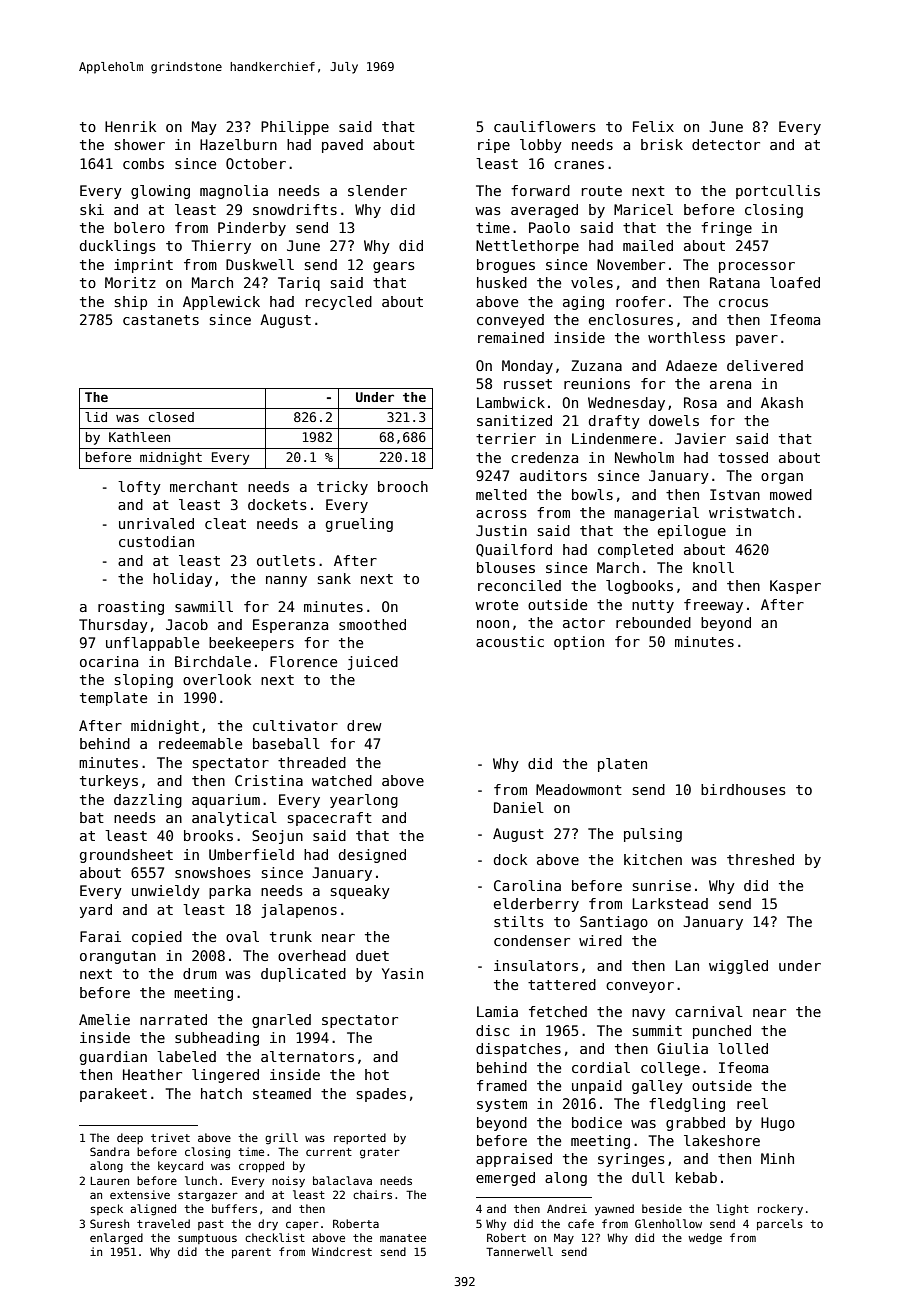 The width and height of the screenshot is (908, 1316). What do you see at coordinates (622, 765) in the screenshot?
I see `platen` at bounding box center [622, 765].
